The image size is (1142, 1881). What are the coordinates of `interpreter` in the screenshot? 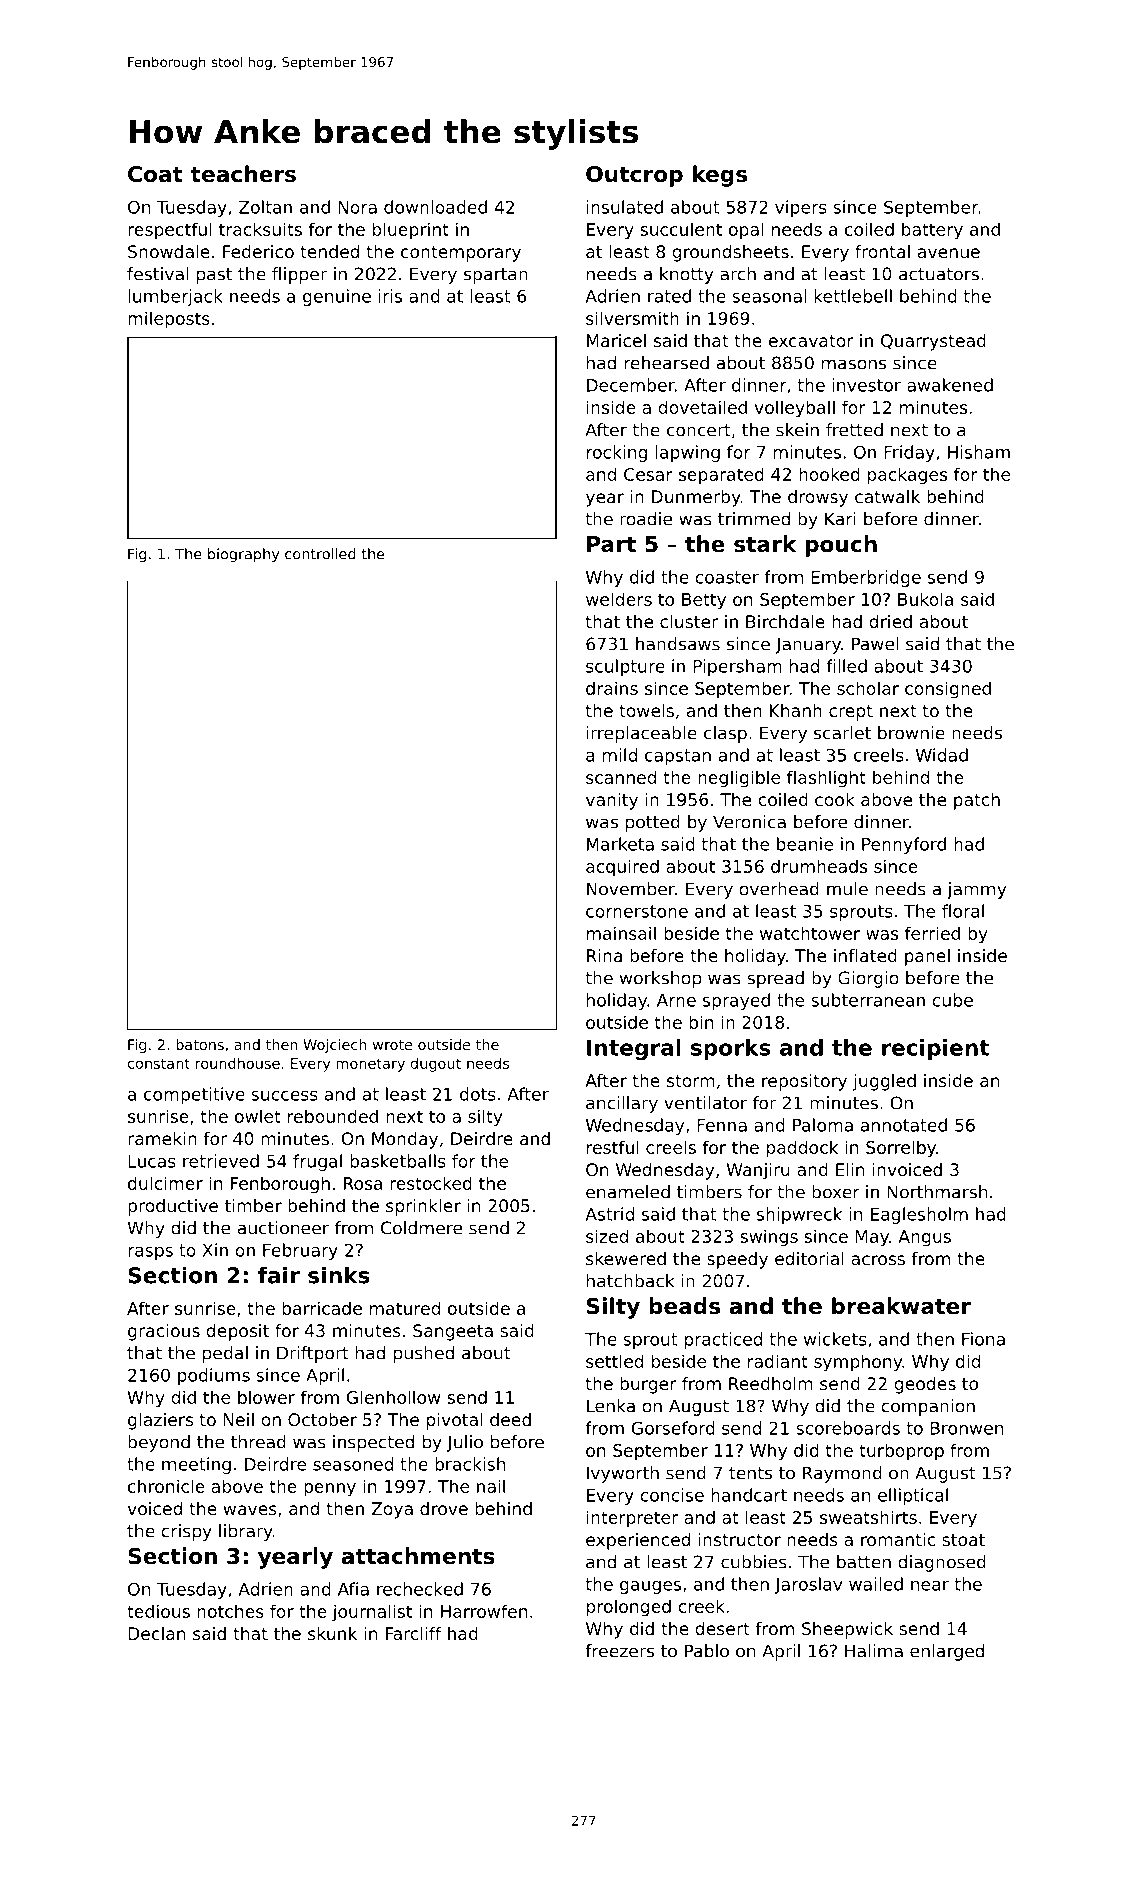 It's located at (632, 1519).
